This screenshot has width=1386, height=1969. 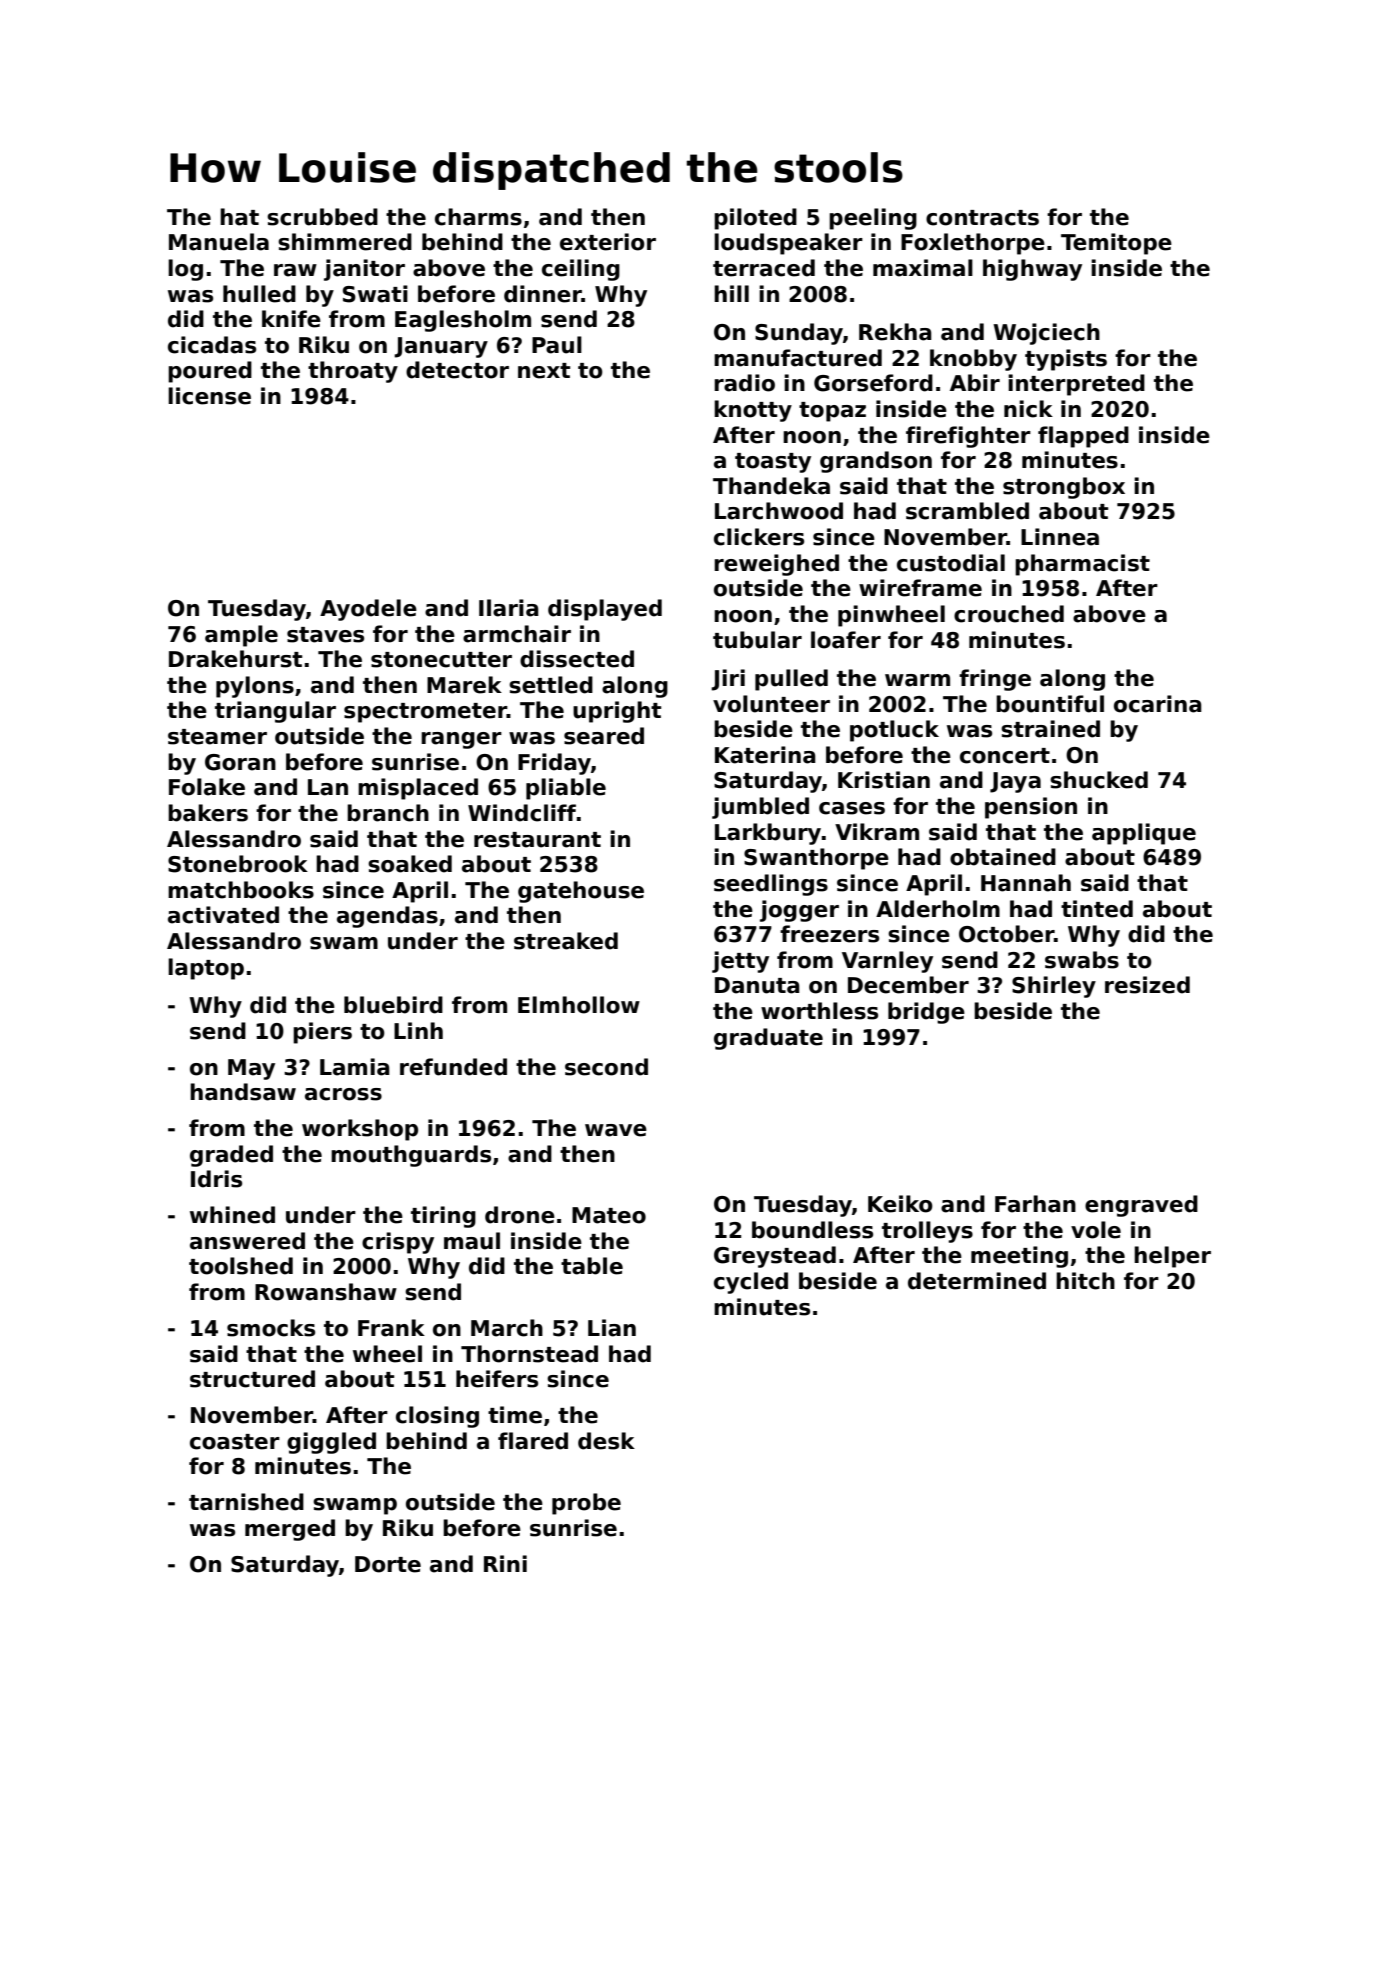 What do you see at coordinates (478, 217) in the screenshot?
I see `charms` at bounding box center [478, 217].
